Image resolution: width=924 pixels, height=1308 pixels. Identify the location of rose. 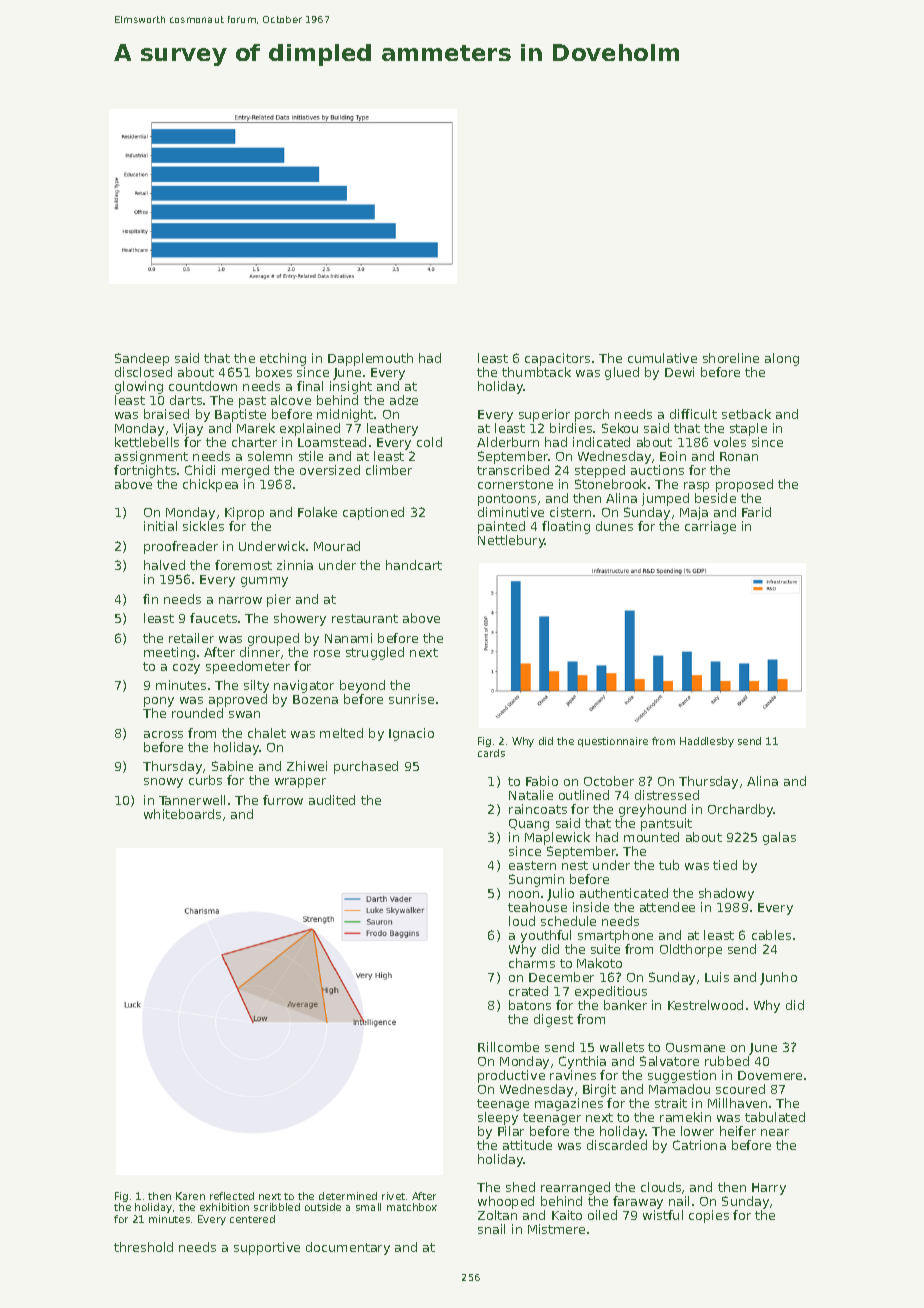
(327, 653).
